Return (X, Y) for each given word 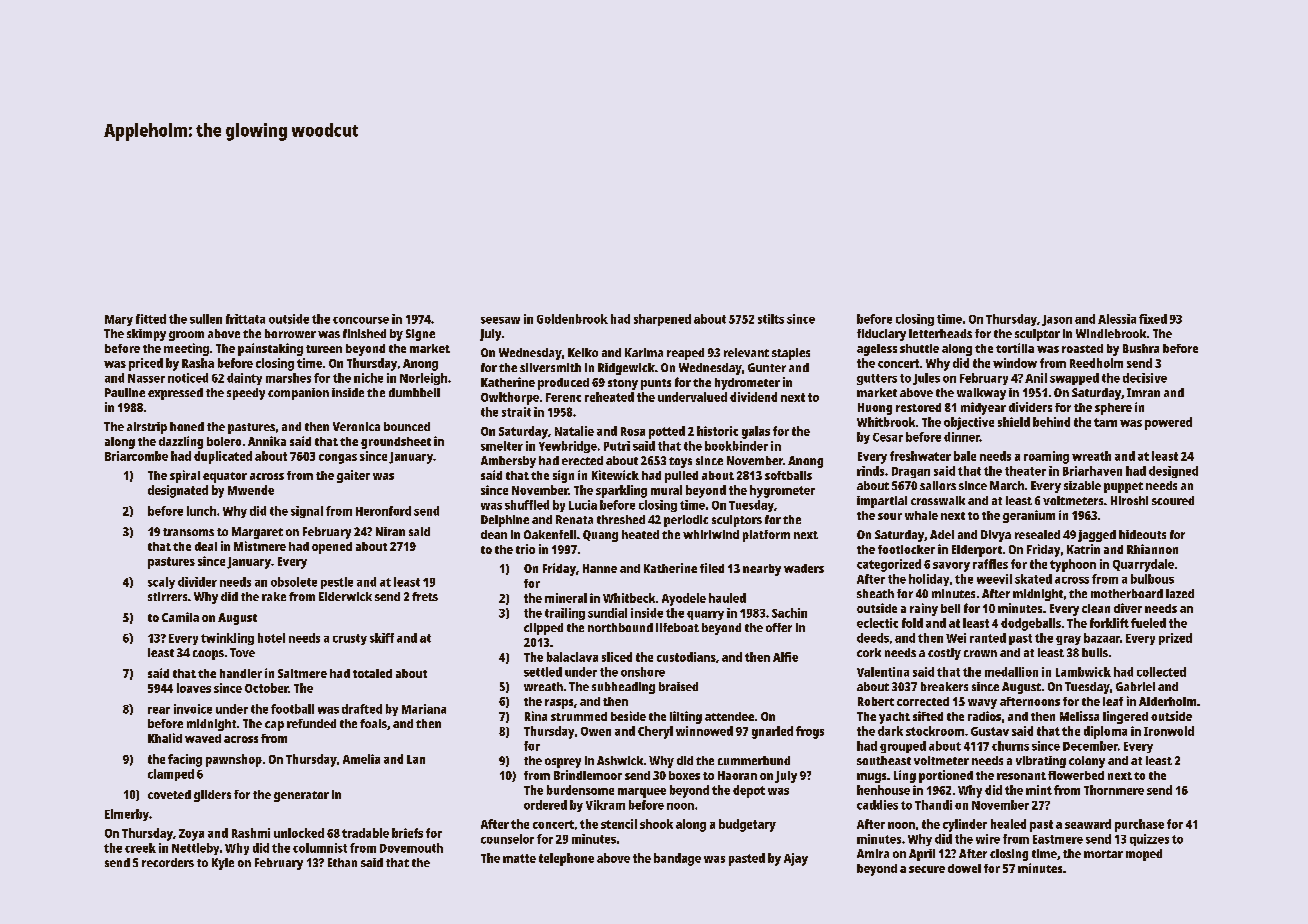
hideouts (1142, 534)
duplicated (223, 457)
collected (1161, 672)
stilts (771, 319)
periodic (686, 521)
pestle (337, 583)
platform (766, 536)
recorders (168, 862)
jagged (1097, 536)
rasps (559, 704)
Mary (119, 320)
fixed (1153, 319)
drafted (362, 709)
